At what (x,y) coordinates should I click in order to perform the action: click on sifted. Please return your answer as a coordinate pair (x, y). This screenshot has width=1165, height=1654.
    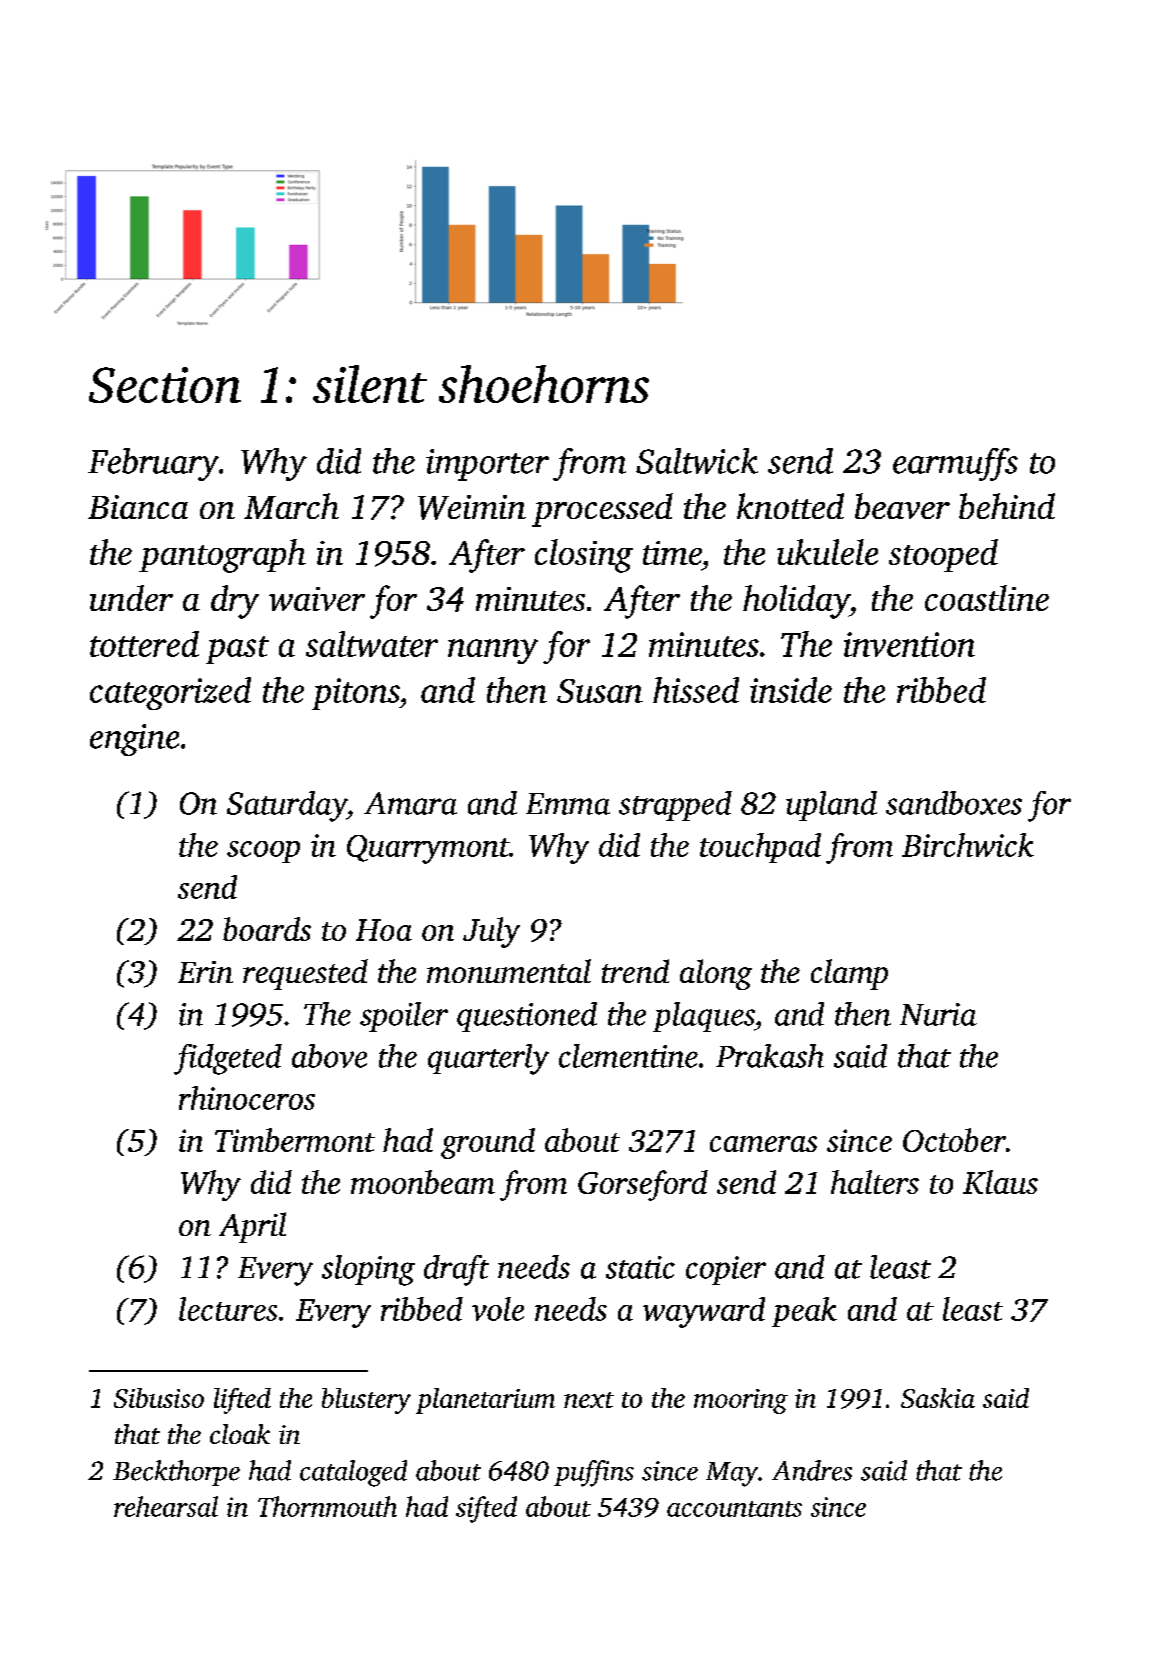
    Looking at the image, I should click on (486, 1509).
